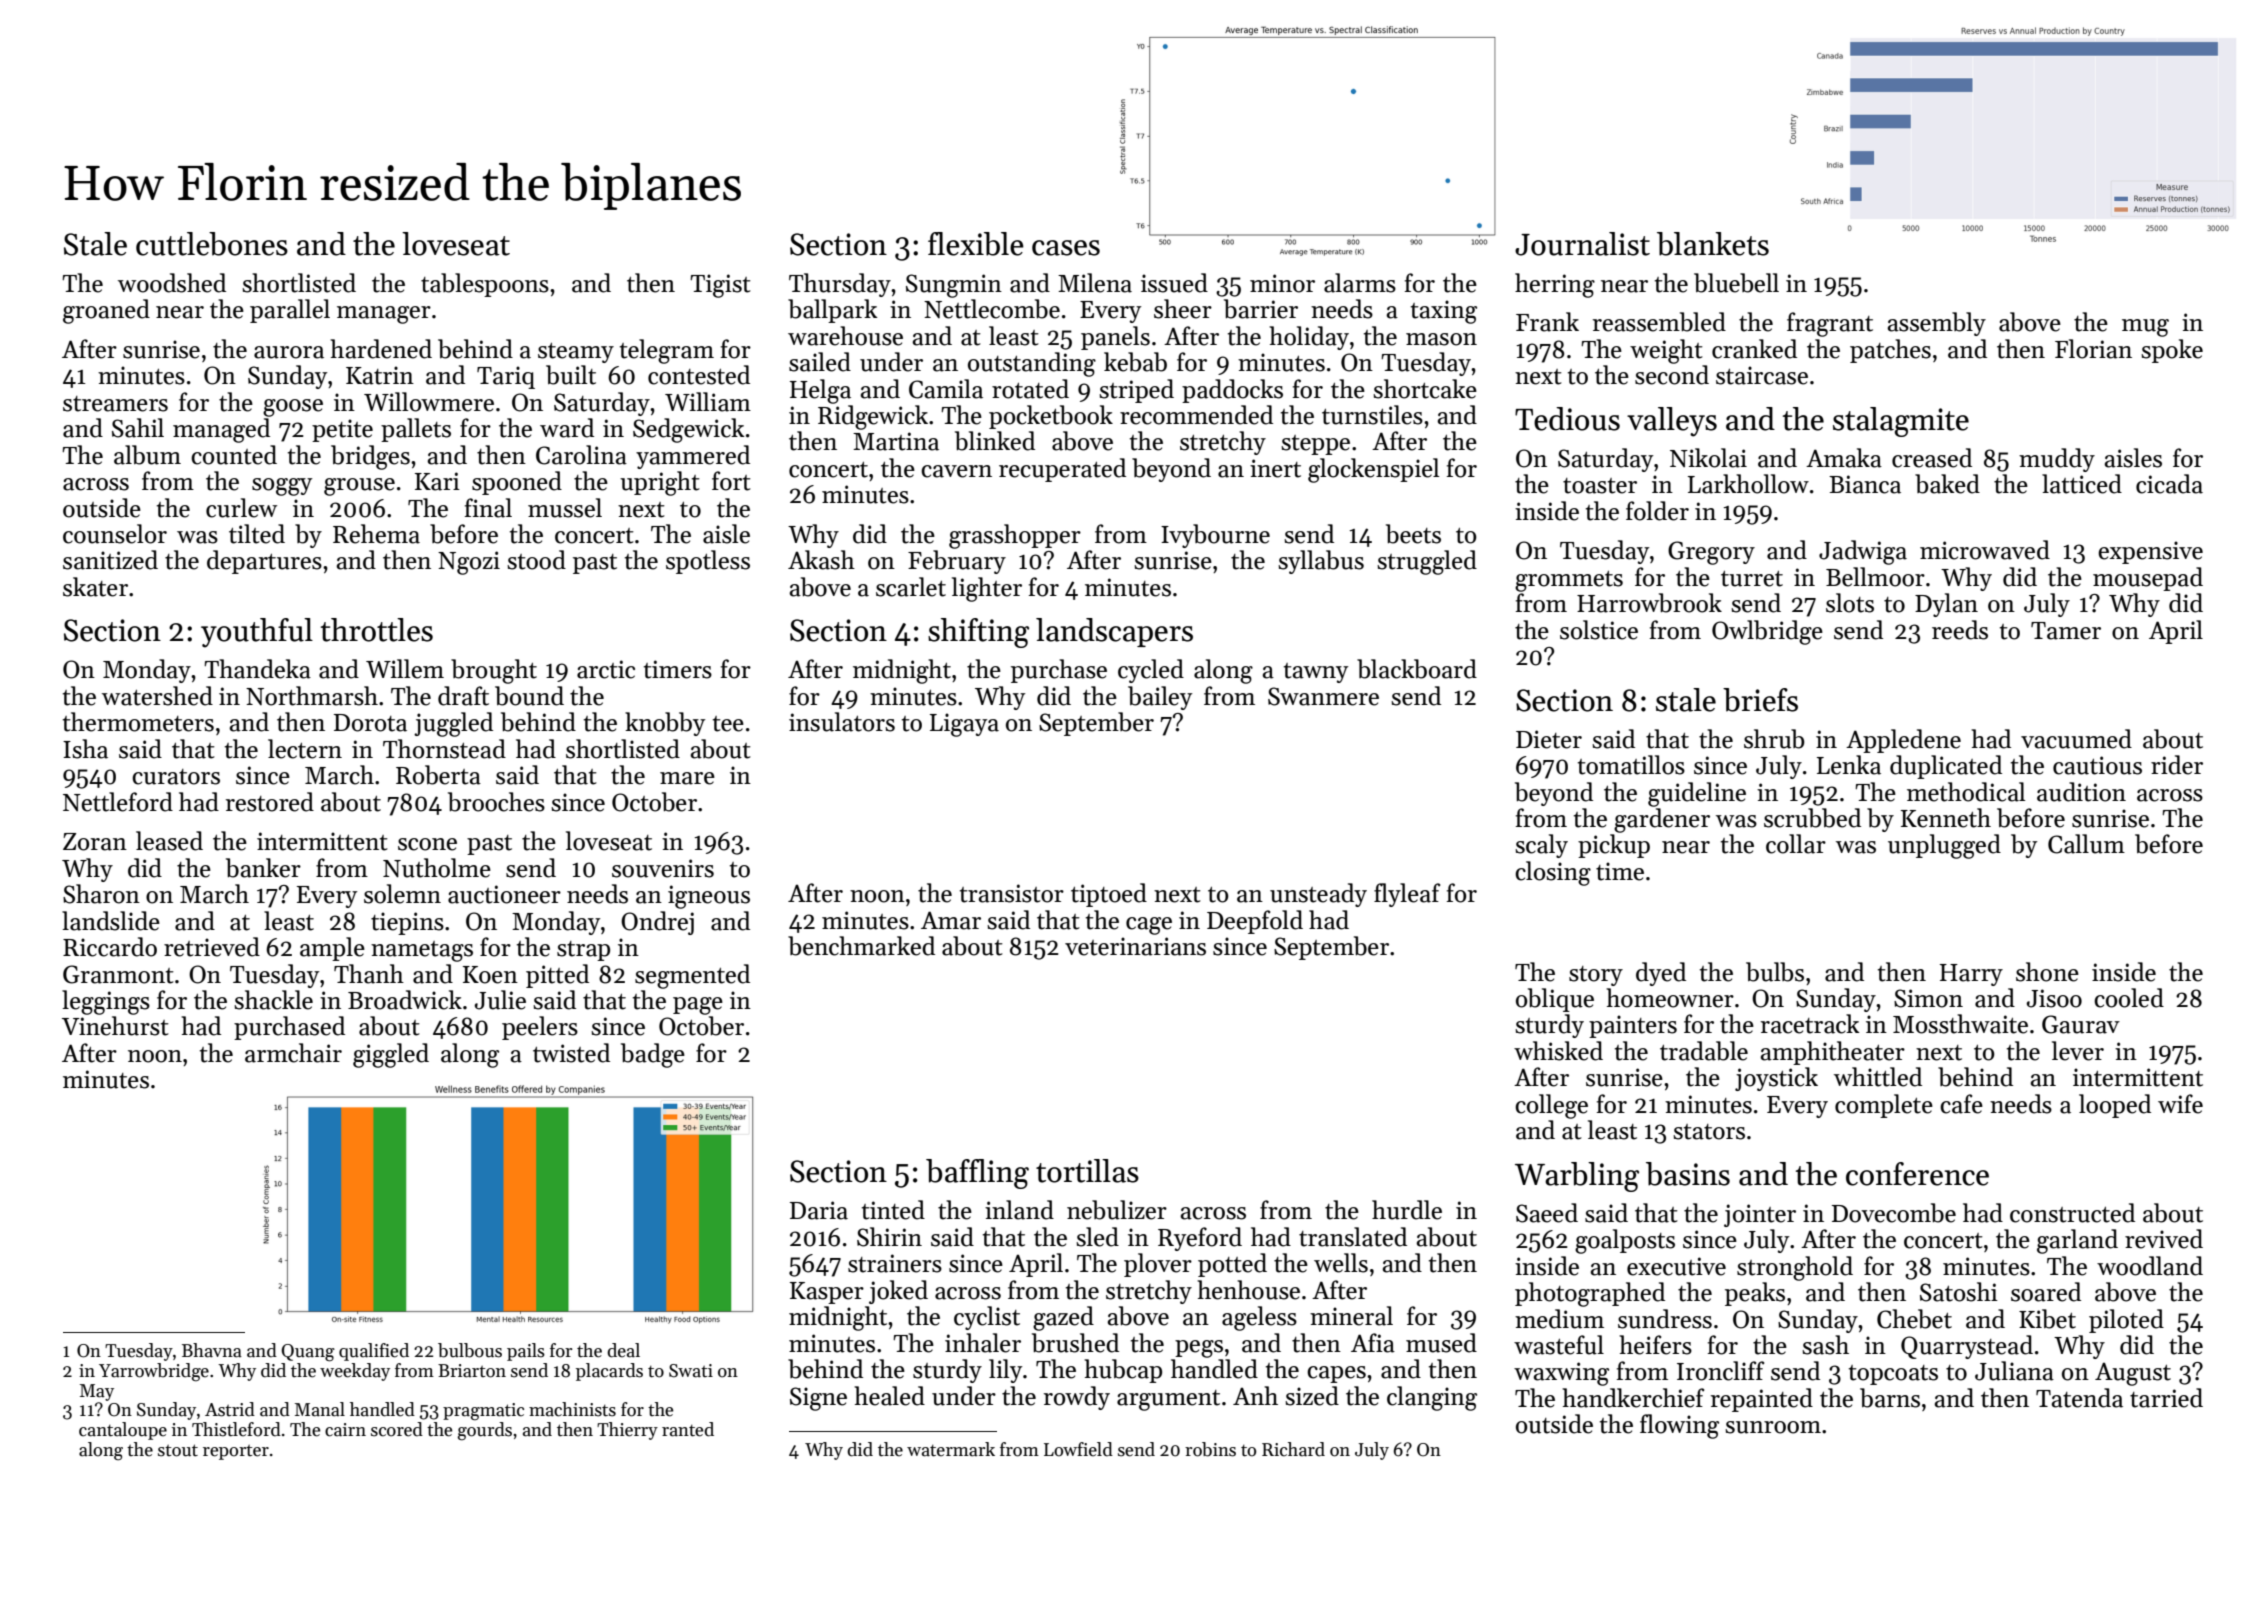  I want to click on Journalist, so click(1582, 244).
